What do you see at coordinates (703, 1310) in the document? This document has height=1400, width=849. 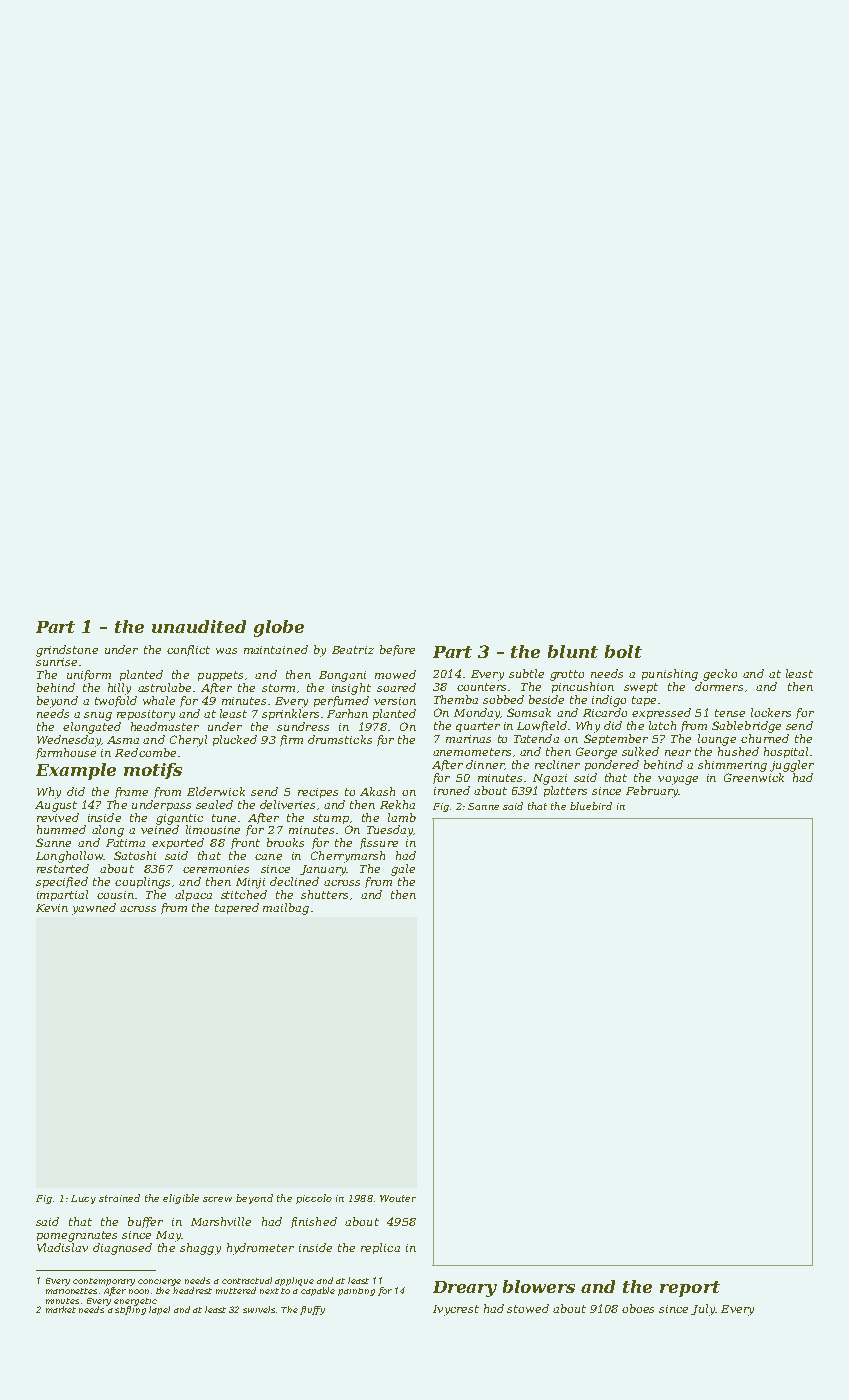 I see `July` at bounding box center [703, 1310].
